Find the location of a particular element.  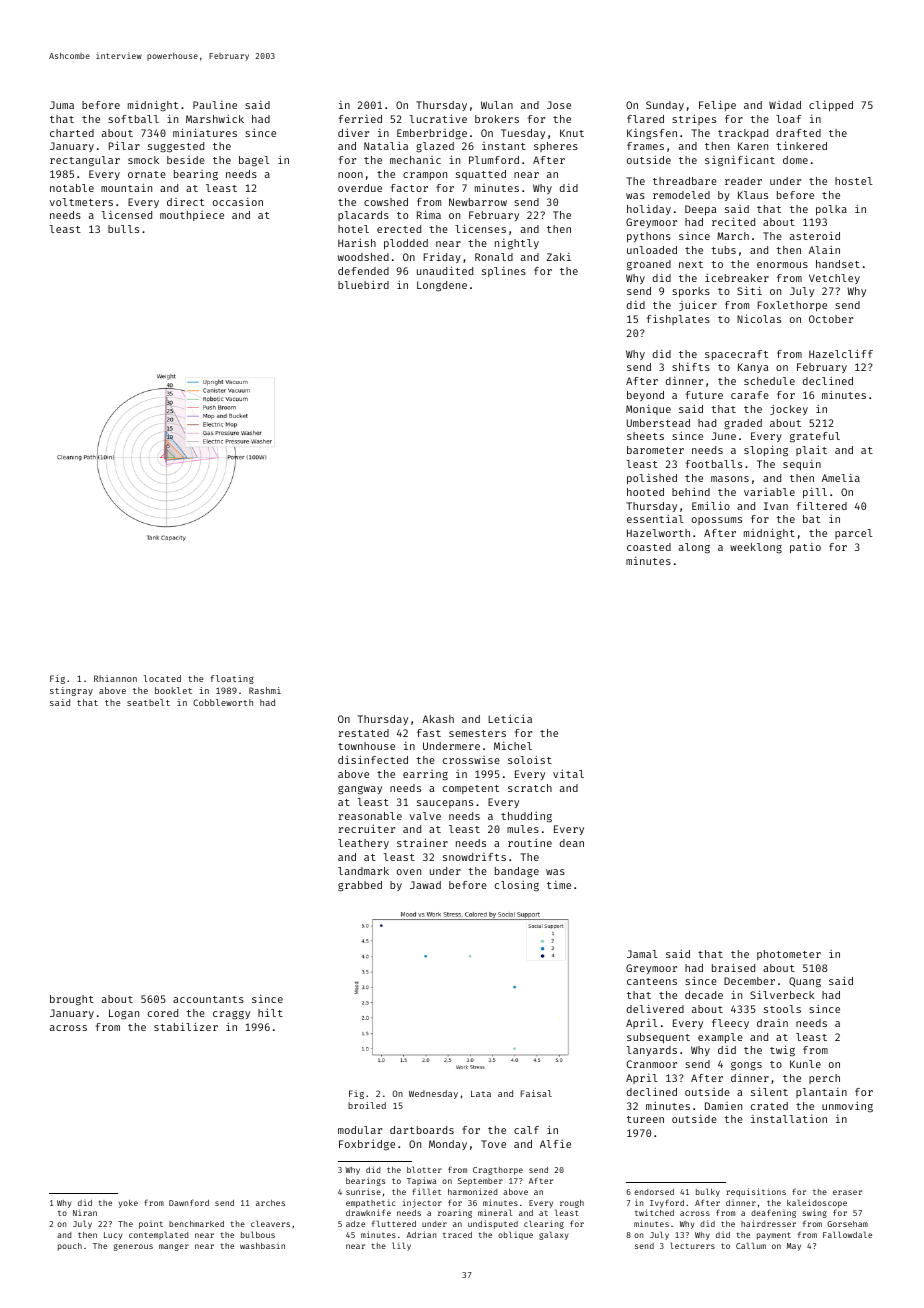

ferried is located at coordinates (360, 119).
